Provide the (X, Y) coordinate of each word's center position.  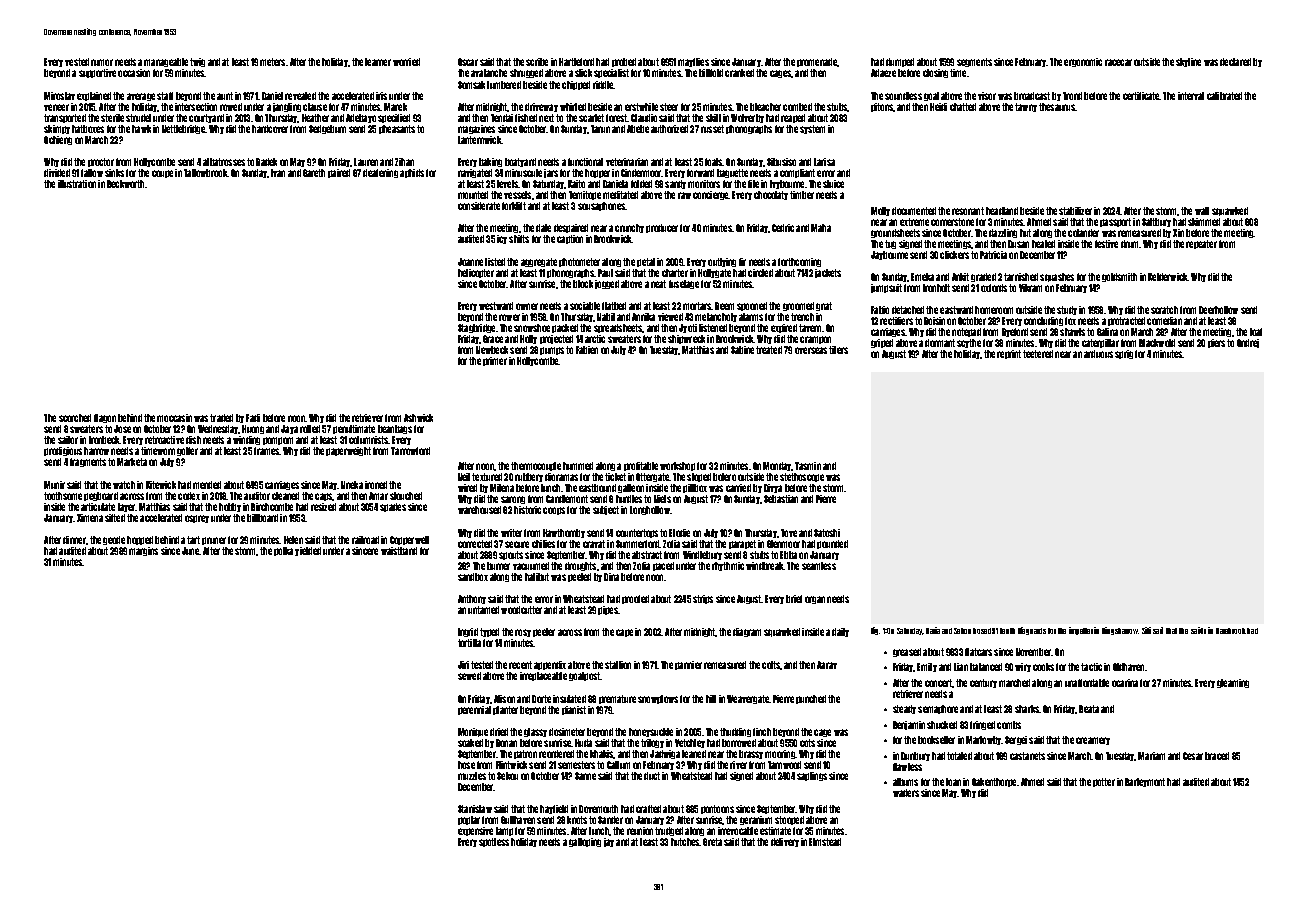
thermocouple (536, 466)
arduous (1098, 354)
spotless (494, 842)
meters (272, 62)
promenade (817, 62)
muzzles (472, 776)
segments (974, 62)
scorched (75, 418)
